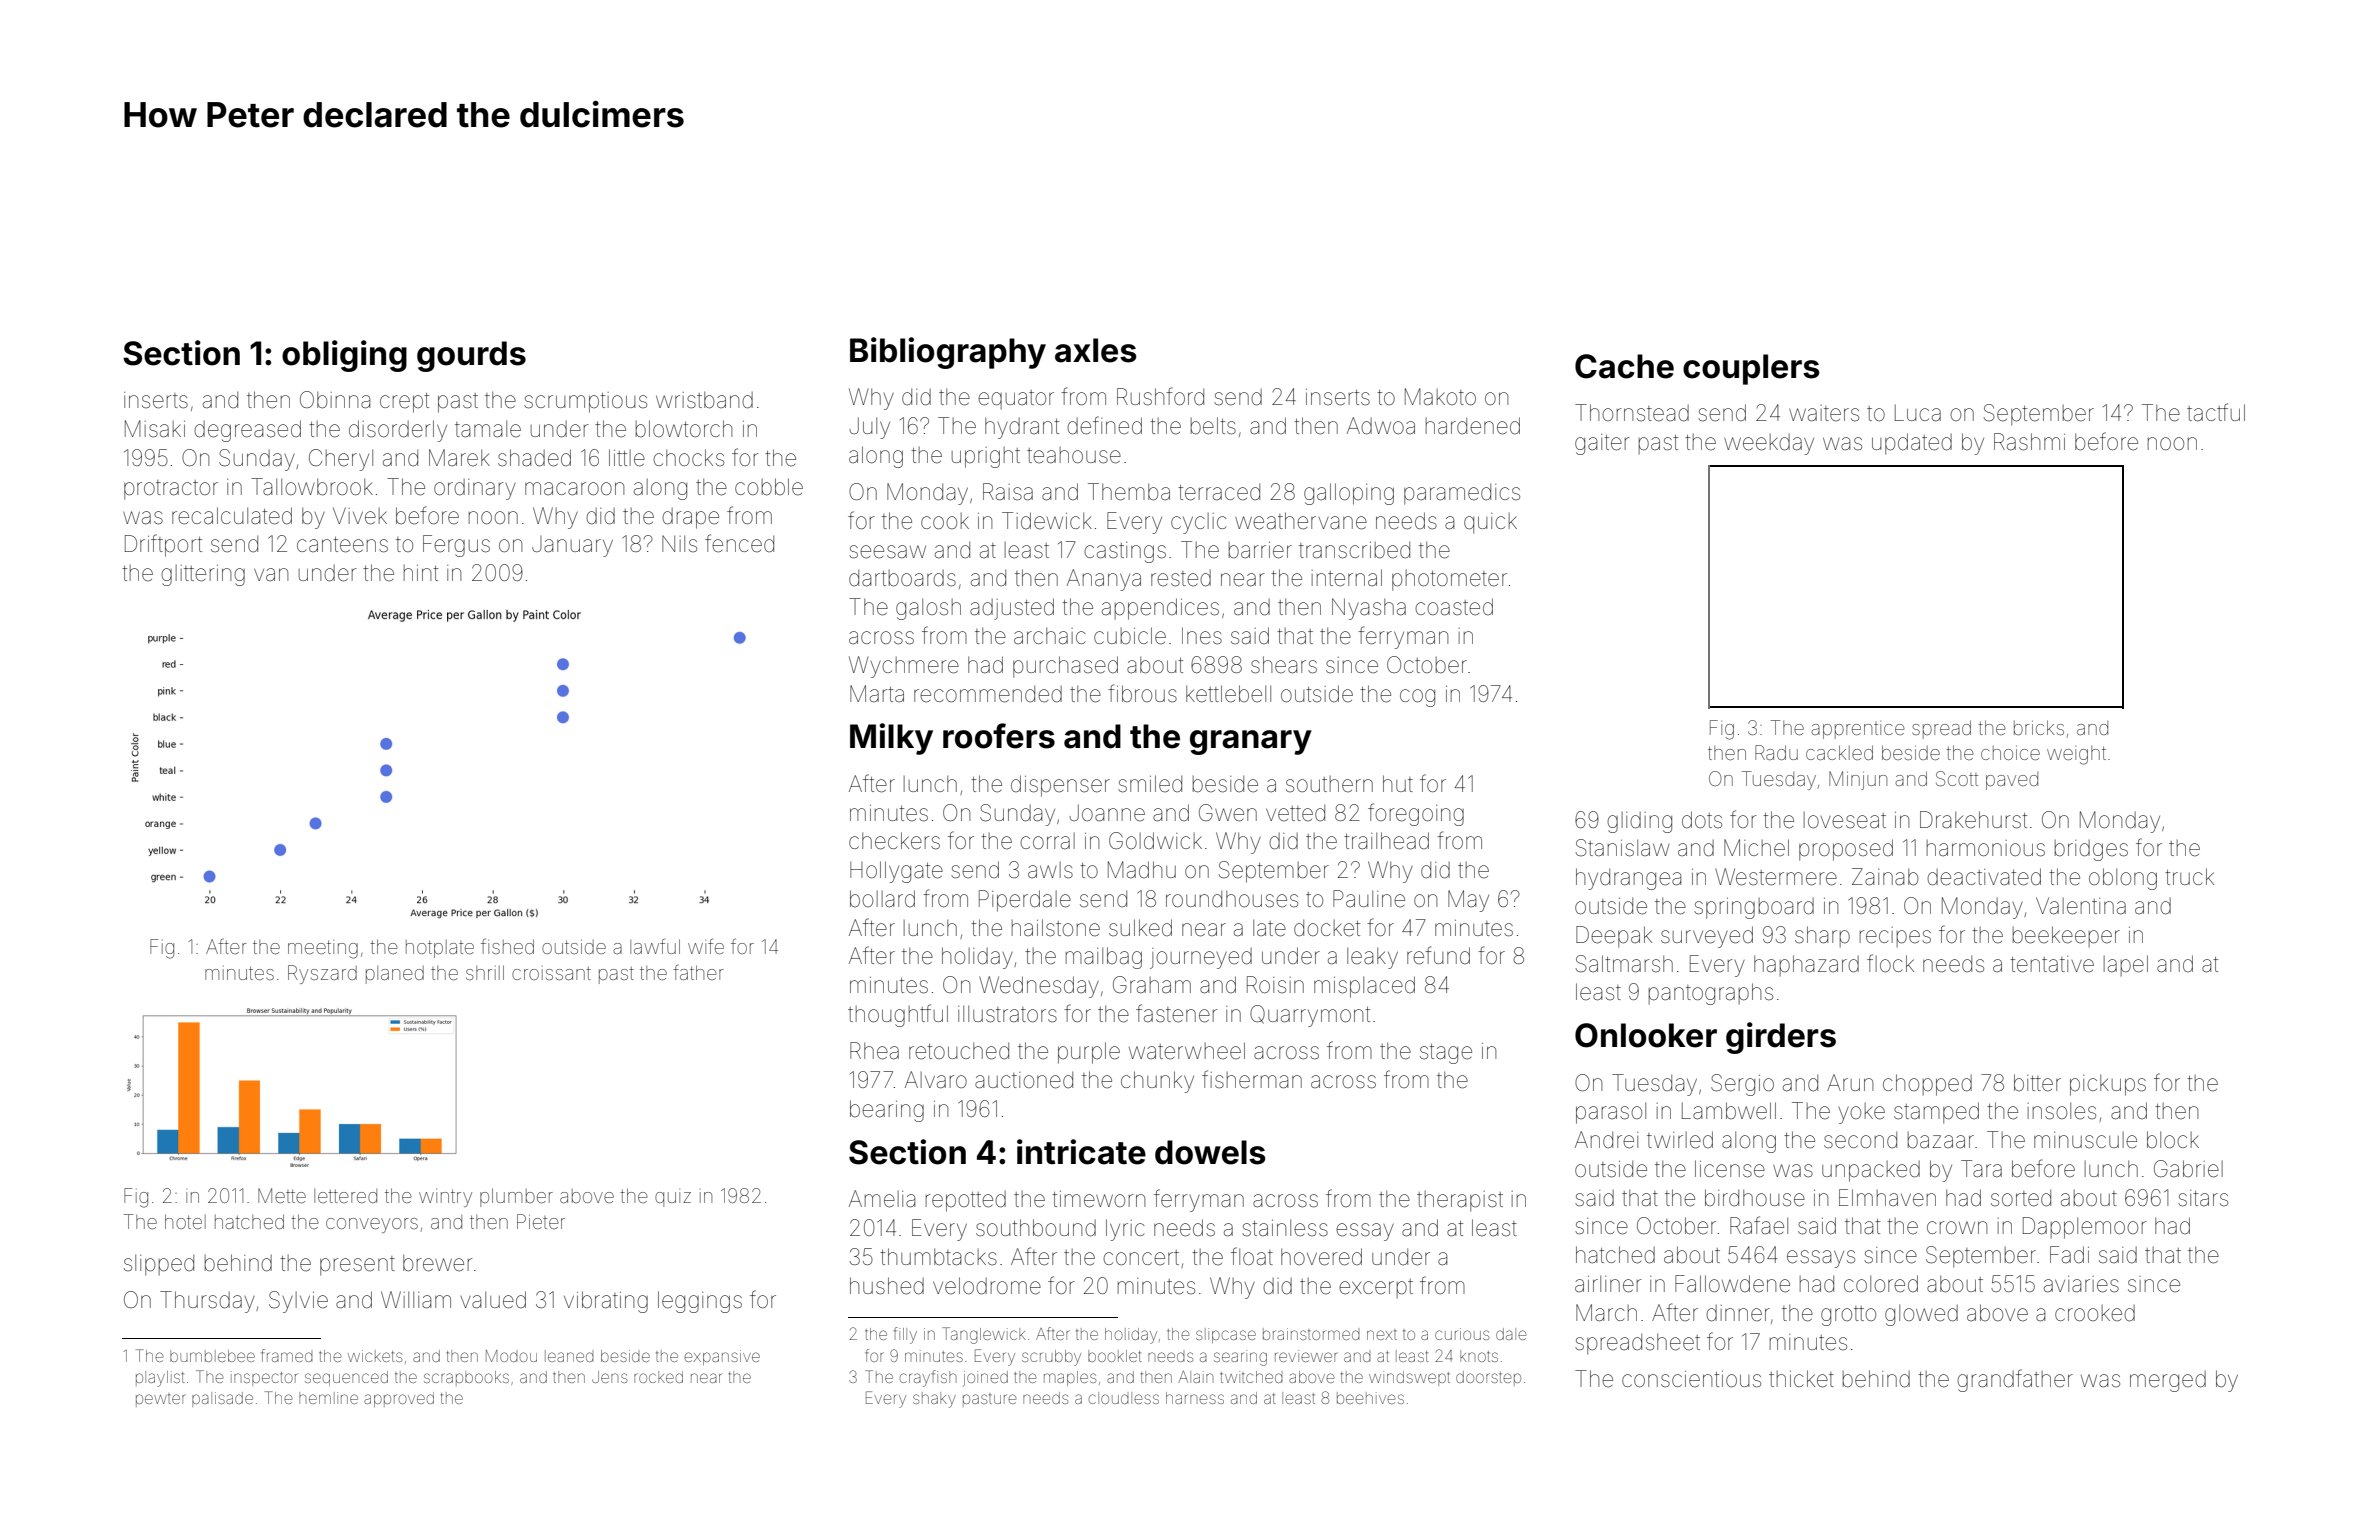 The image size is (2380, 1540). I want to click on Milky, so click(891, 739).
